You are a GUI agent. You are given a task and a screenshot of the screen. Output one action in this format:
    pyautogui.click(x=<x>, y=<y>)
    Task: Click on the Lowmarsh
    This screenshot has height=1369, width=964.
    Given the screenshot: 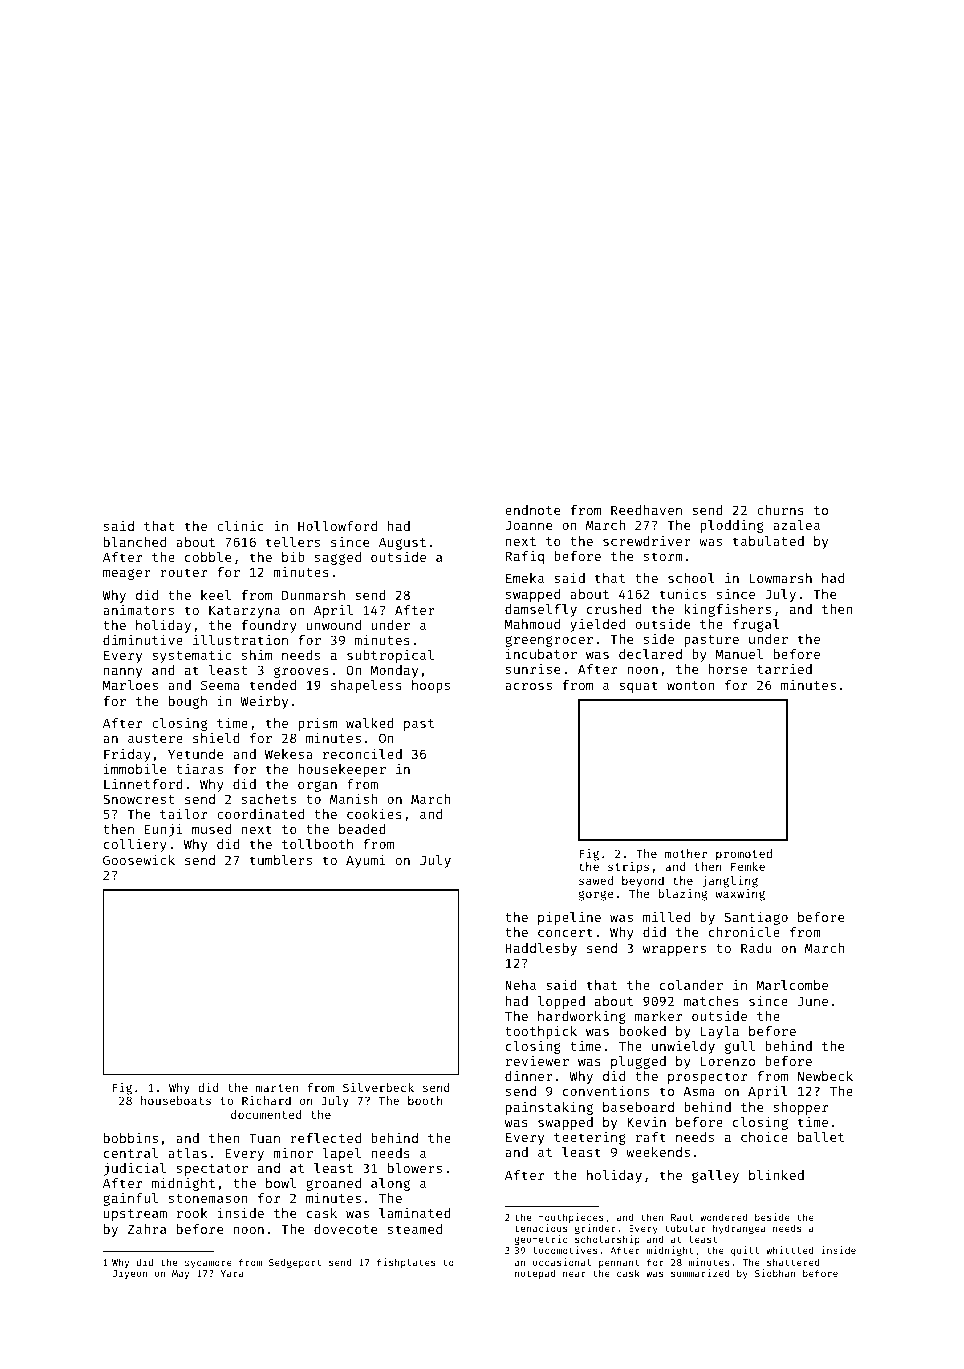 What is the action you would take?
    pyautogui.click(x=781, y=578)
